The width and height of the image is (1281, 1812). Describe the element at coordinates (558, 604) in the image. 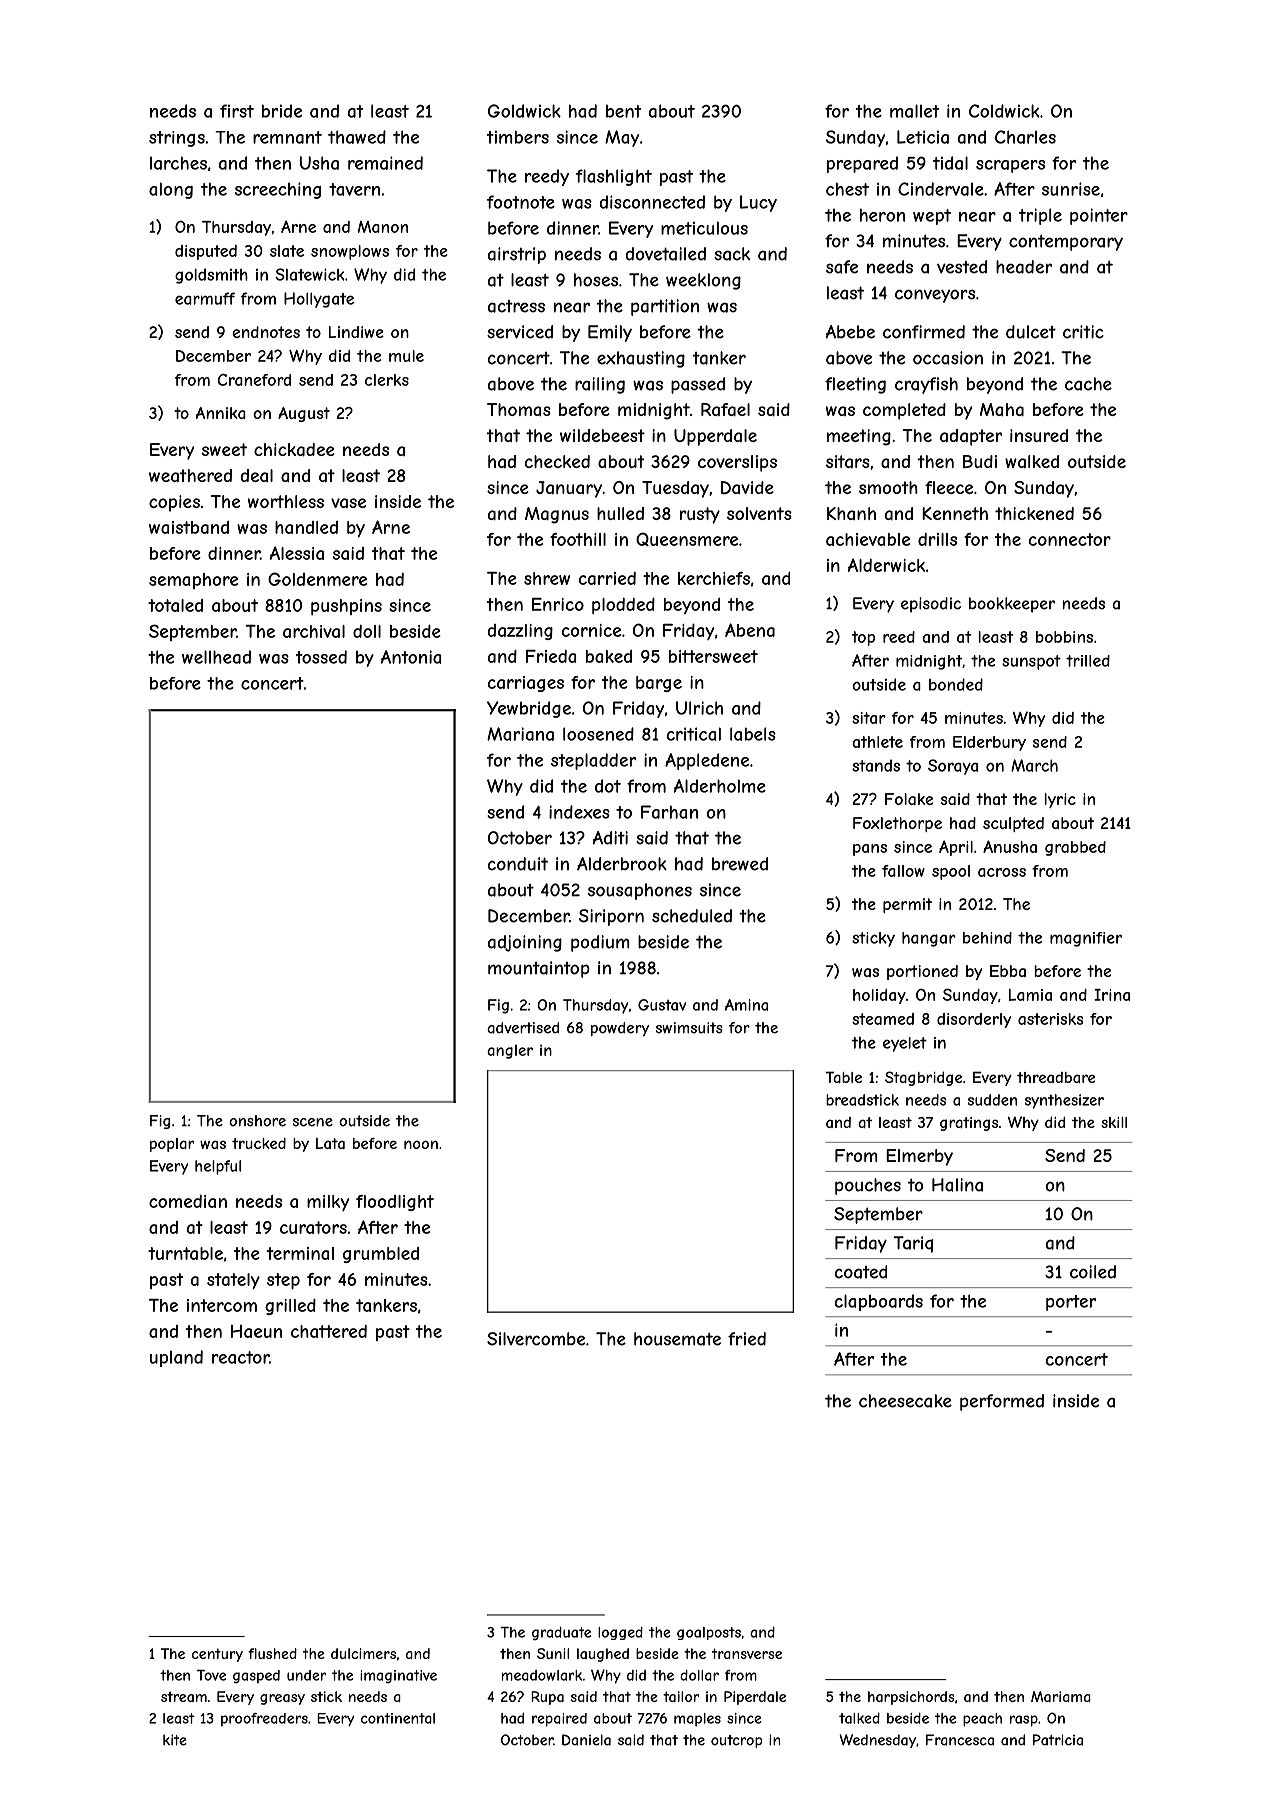

I see `Enrico` at that location.
